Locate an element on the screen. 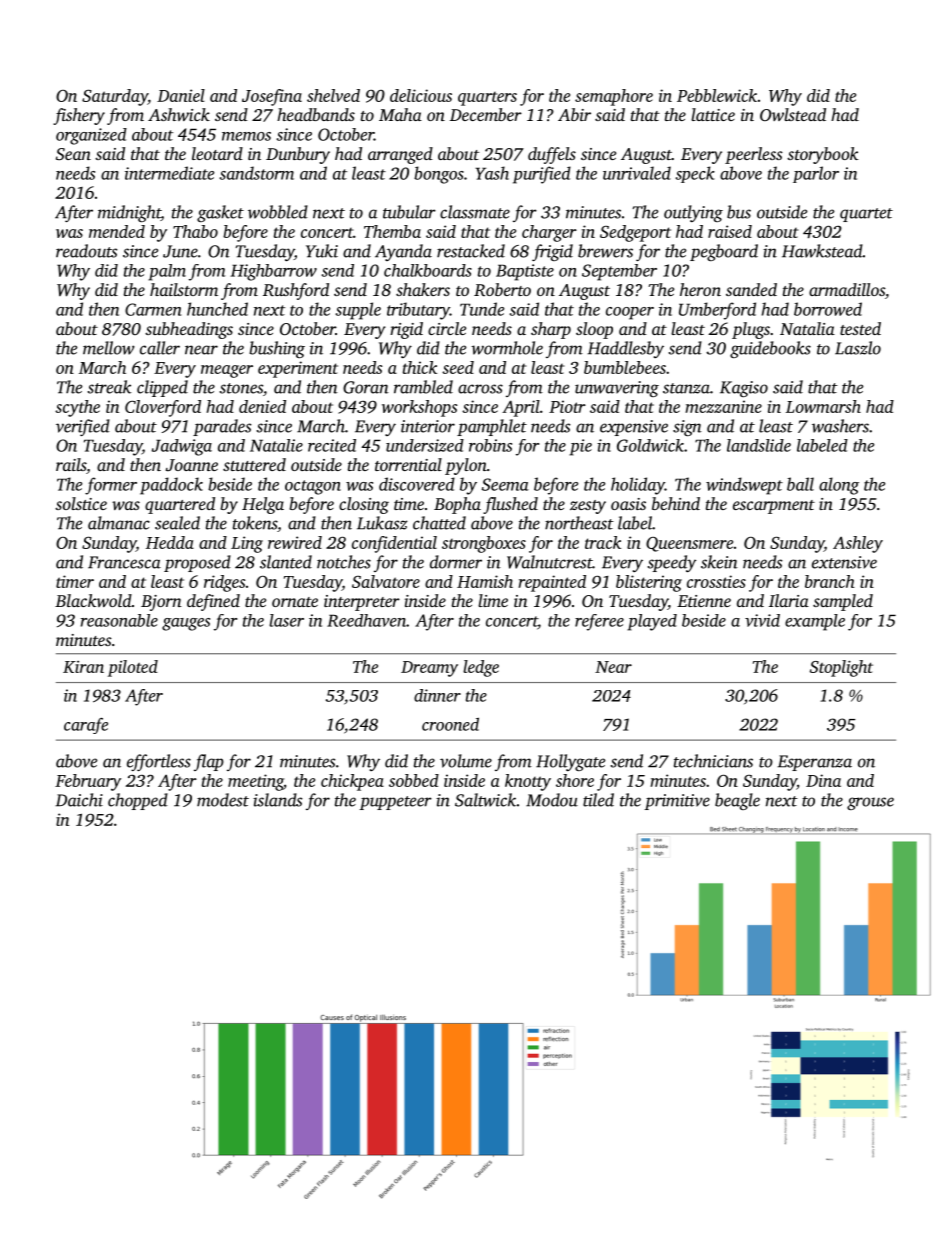  reasonable is located at coordinates (119, 620).
